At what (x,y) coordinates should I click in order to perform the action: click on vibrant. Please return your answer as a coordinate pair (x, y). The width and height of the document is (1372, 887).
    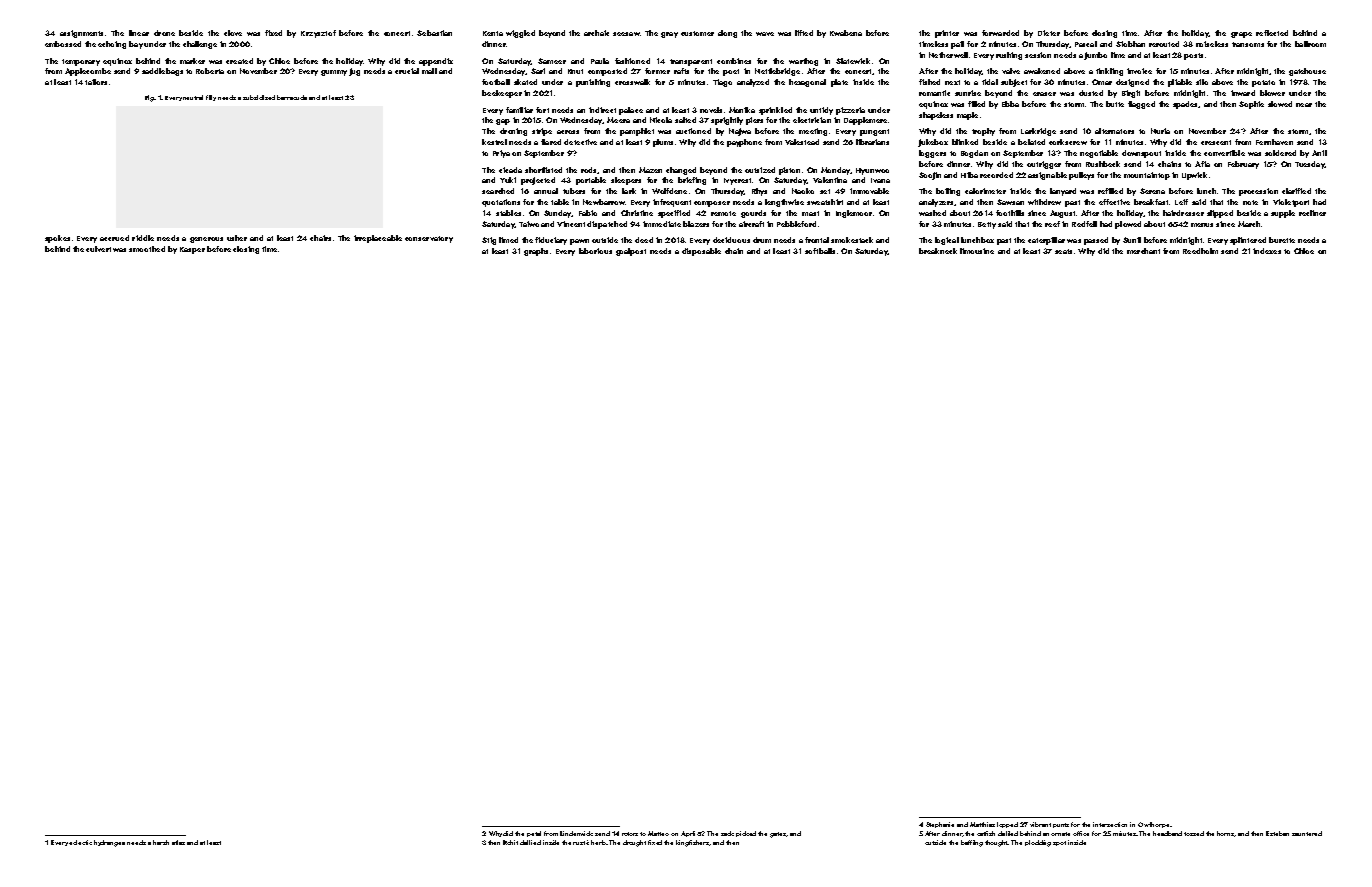
    Looking at the image, I should click on (1040, 824).
